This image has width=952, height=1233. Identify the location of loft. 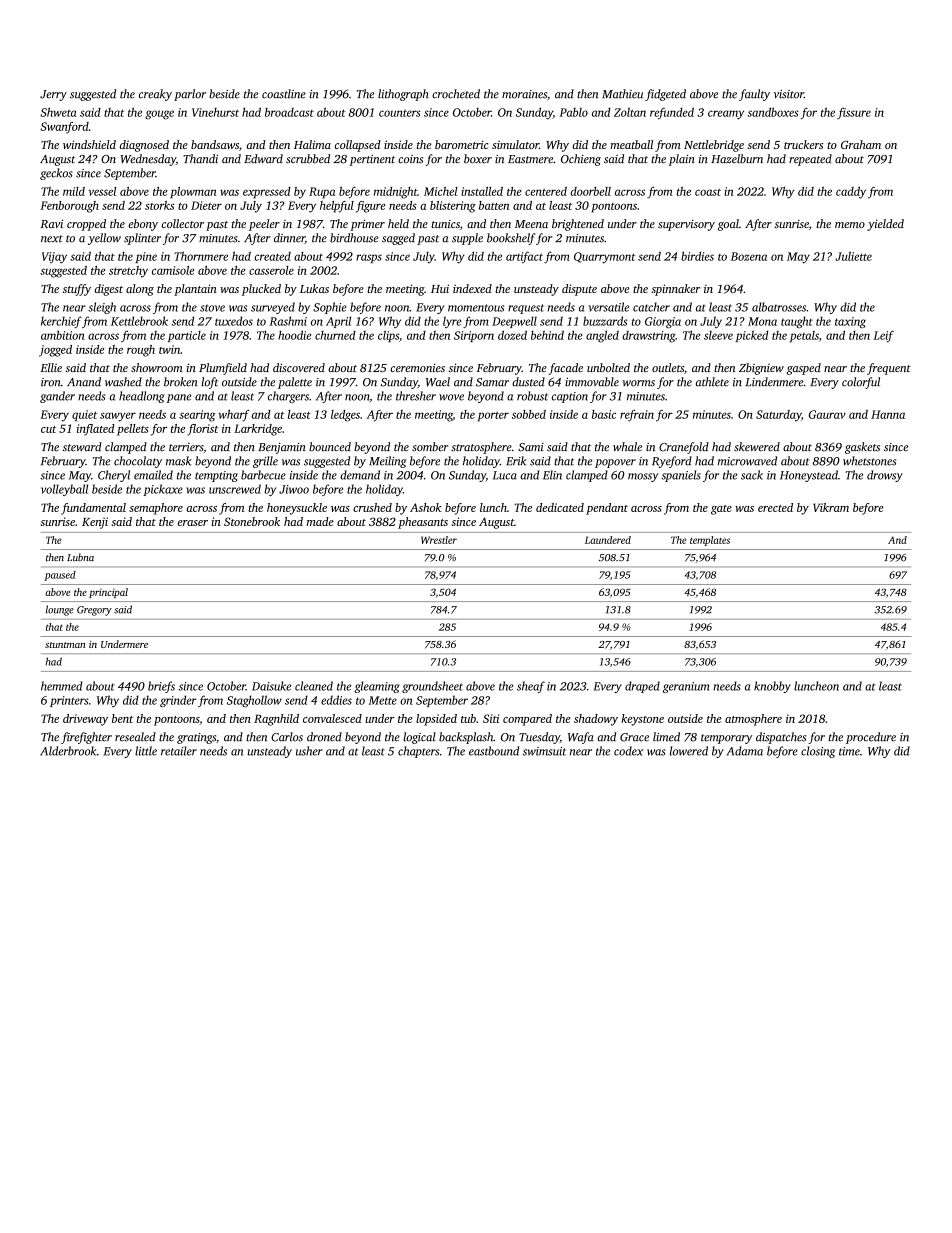
(209, 383).
